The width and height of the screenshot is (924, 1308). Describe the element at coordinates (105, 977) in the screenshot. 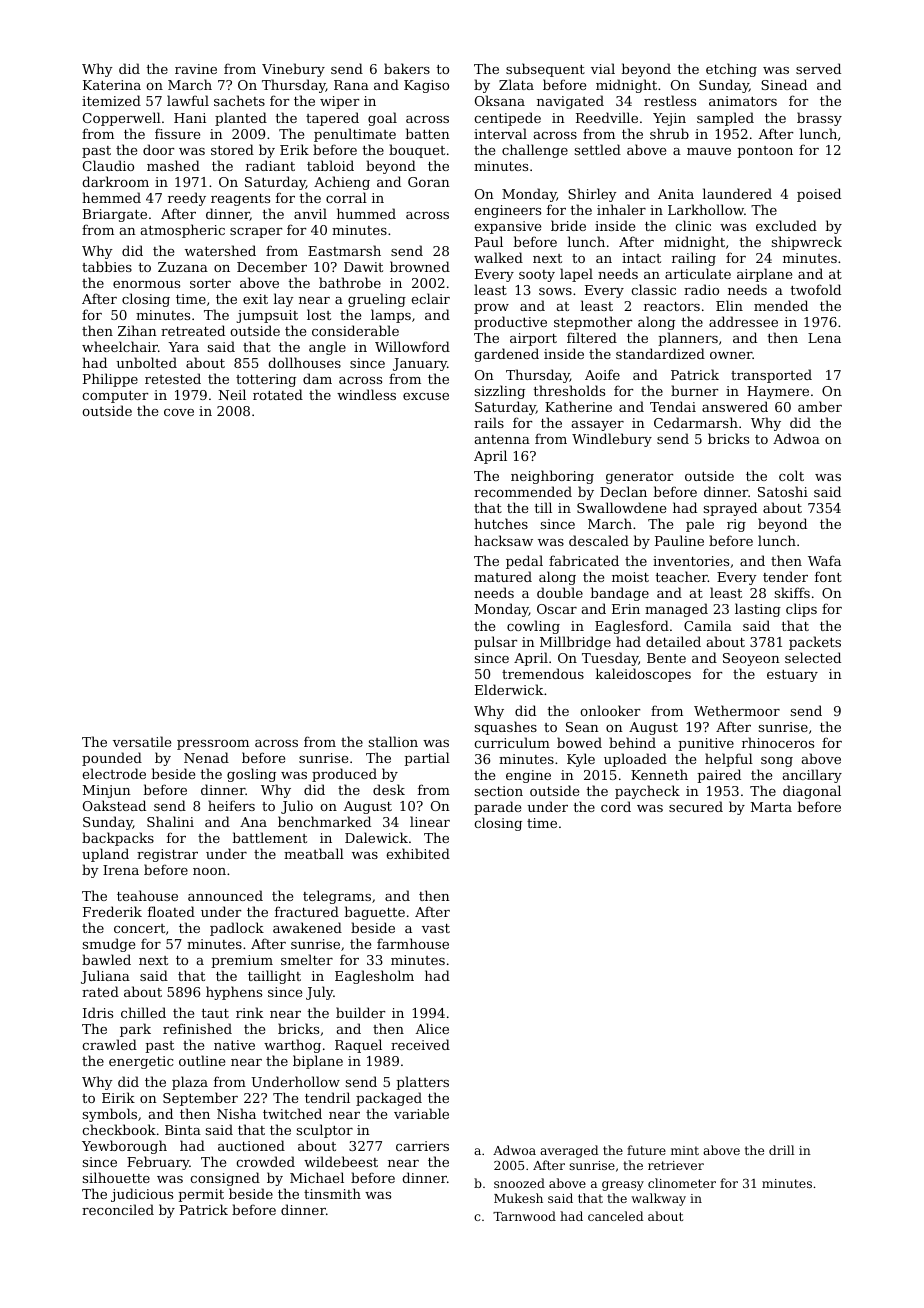

I see `Juliana` at that location.
